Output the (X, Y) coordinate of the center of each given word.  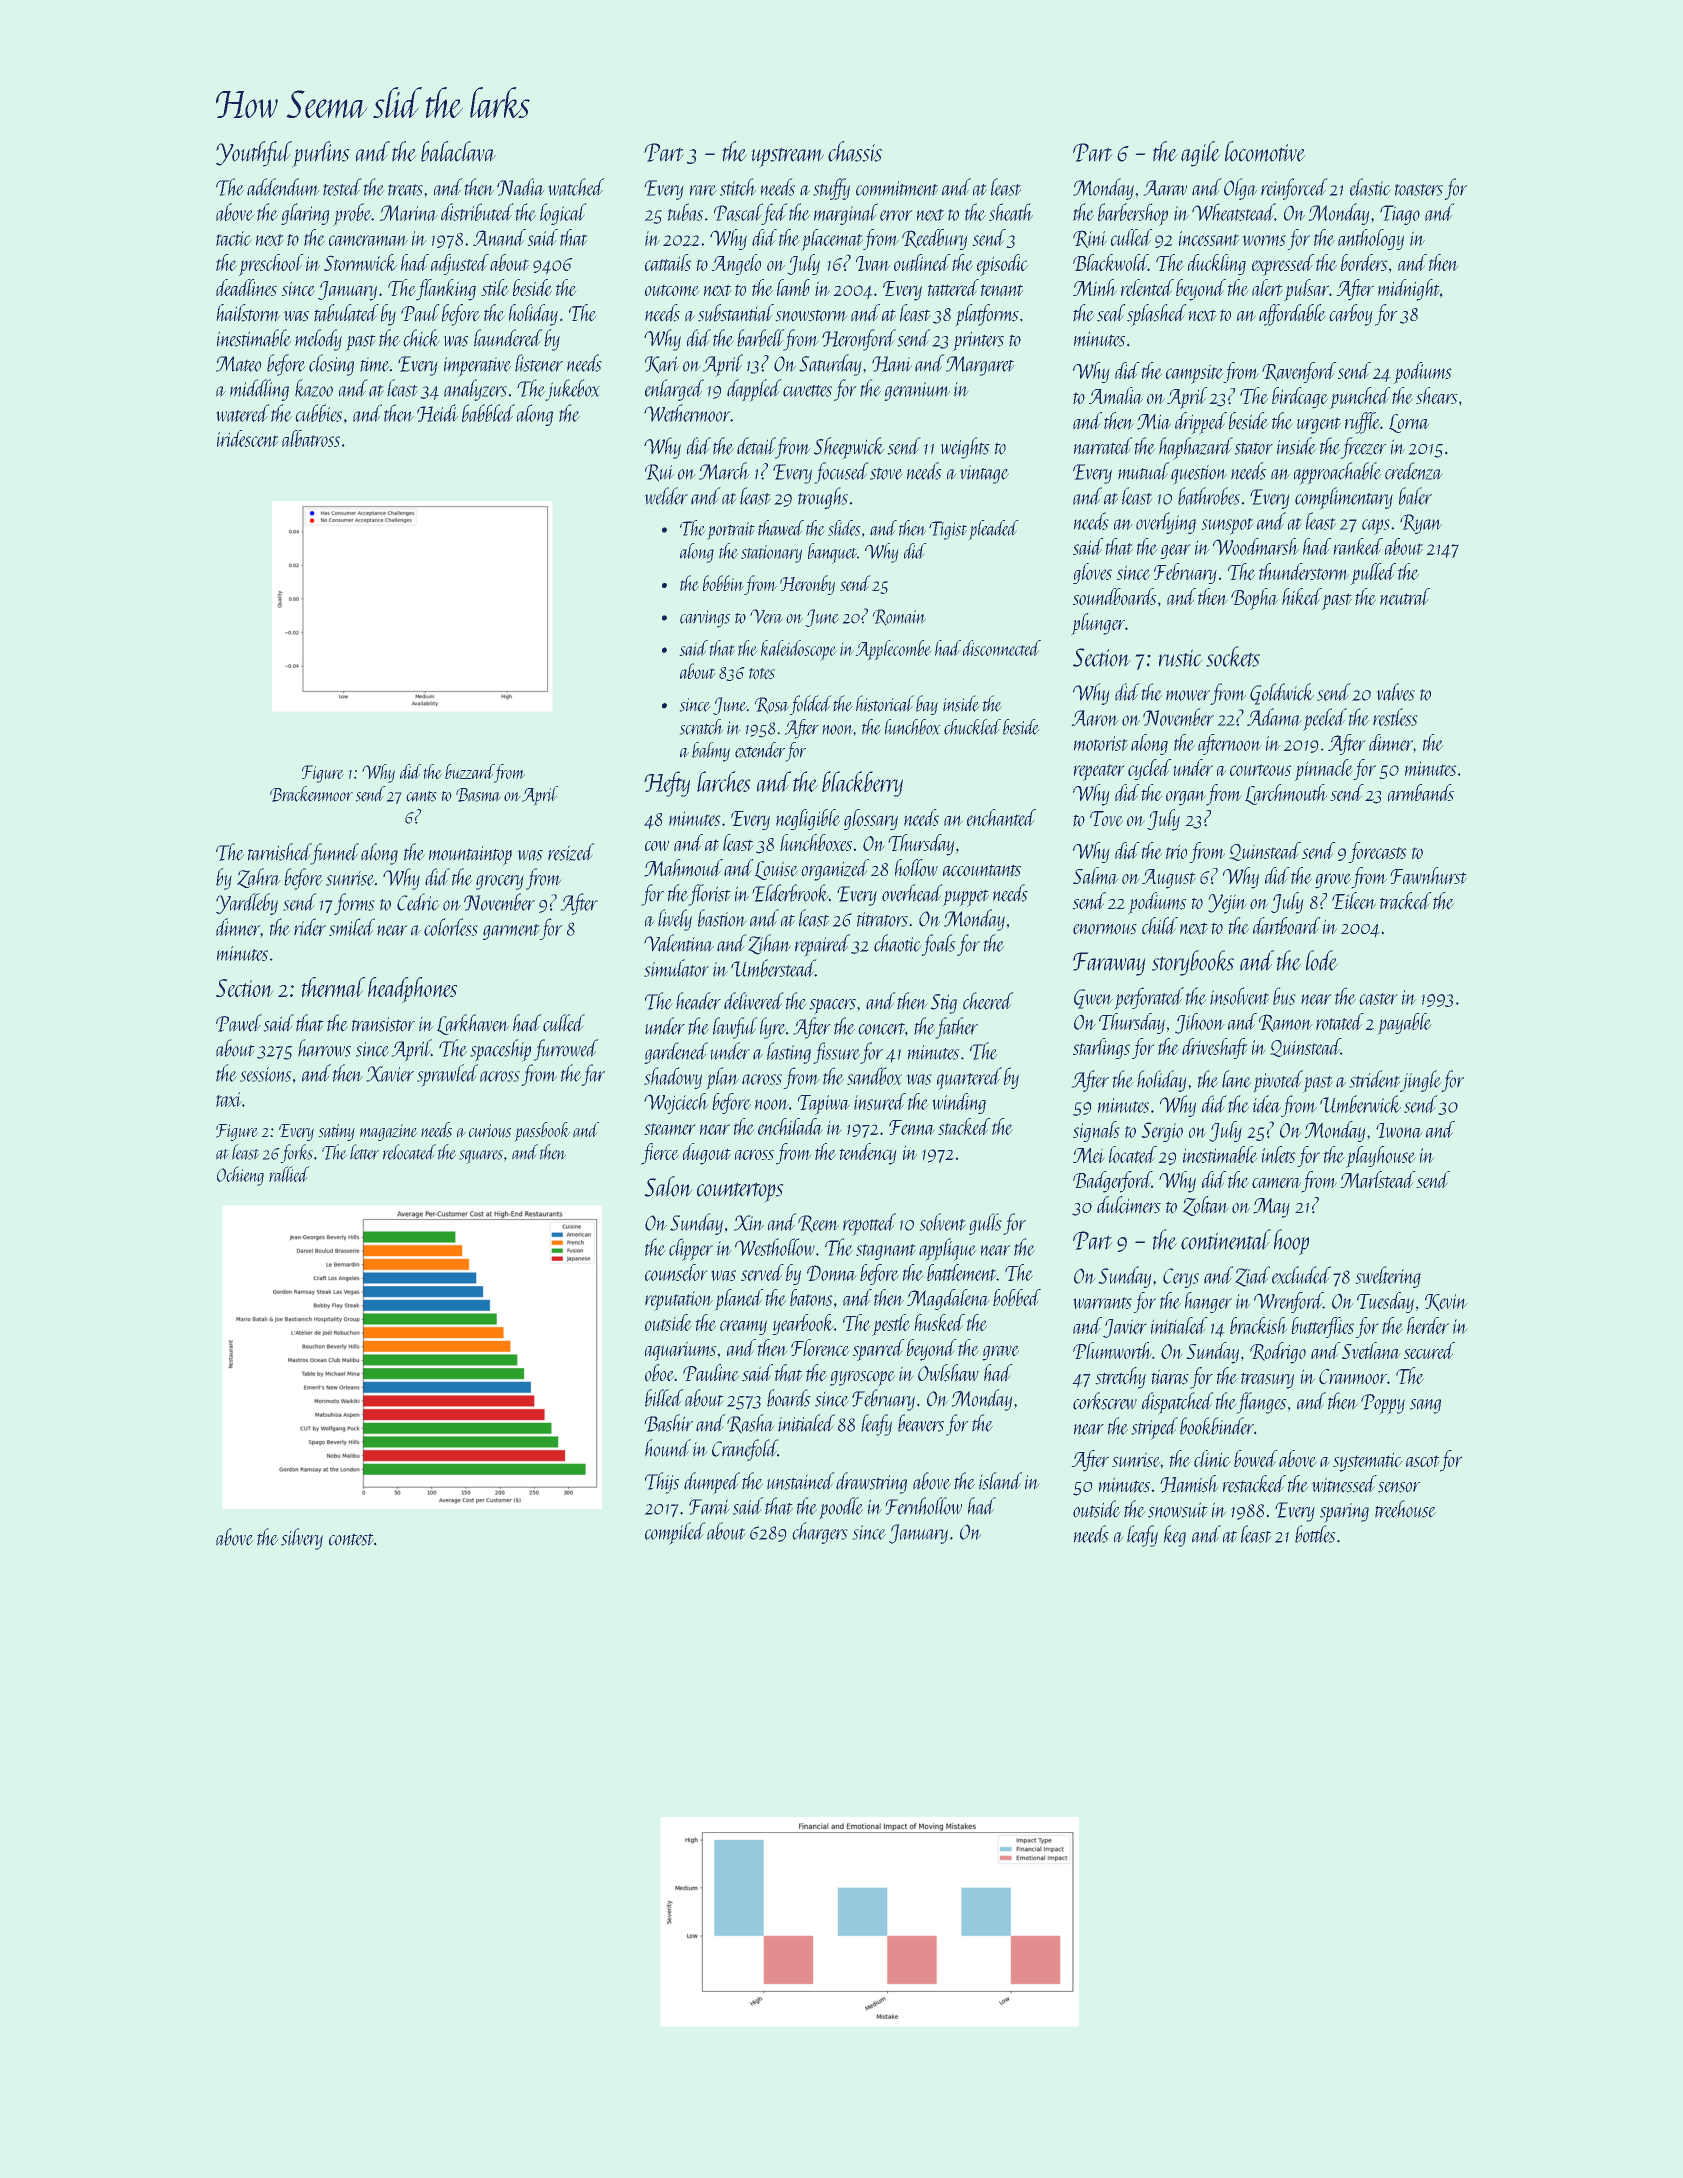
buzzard (469, 771)
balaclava (458, 151)
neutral (1405, 596)
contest (351, 1540)
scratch (701, 727)
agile (1200, 154)
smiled (352, 927)
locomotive (1264, 151)
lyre (773, 1028)
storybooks (1193, 963)
